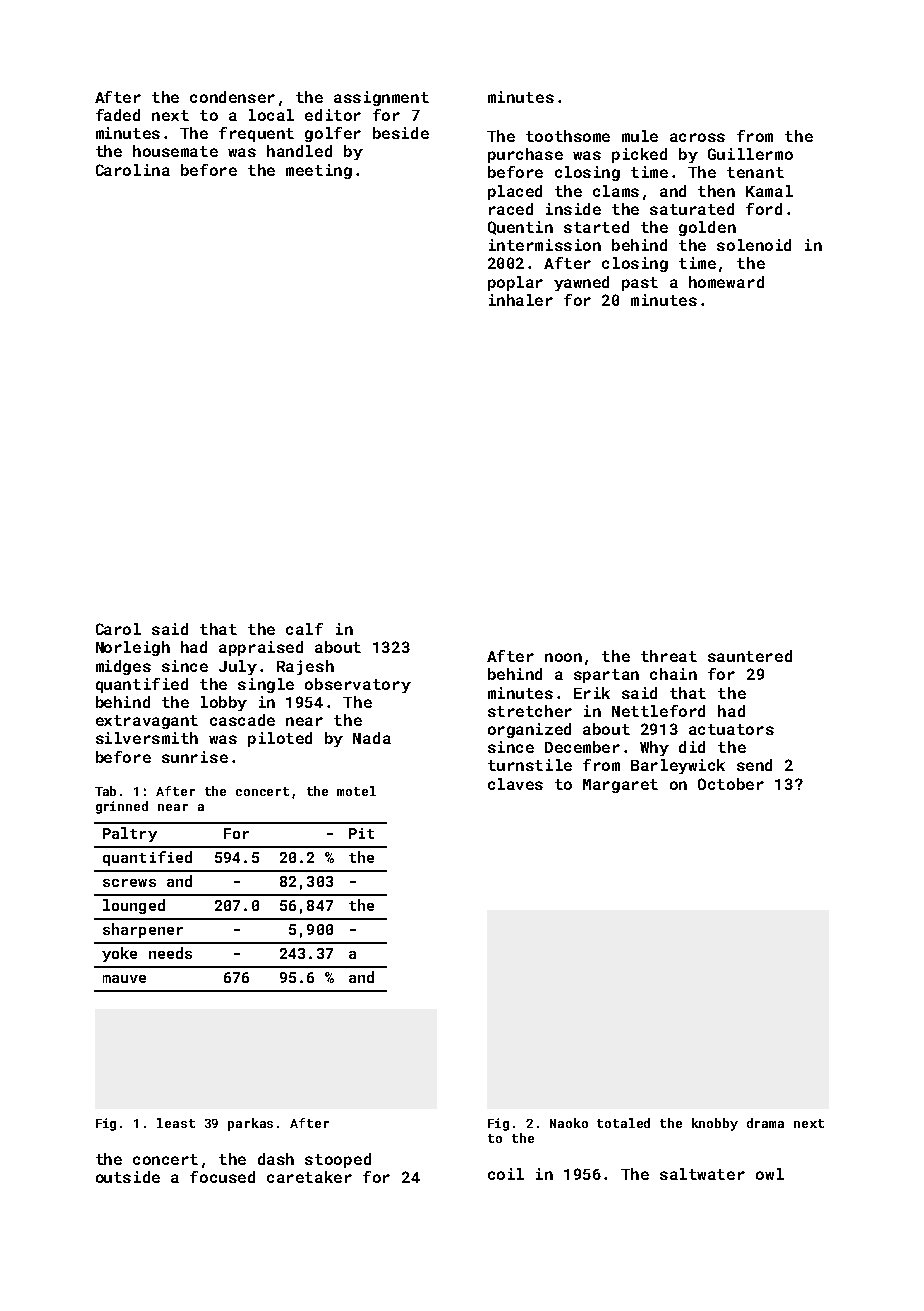 This document has height=1311, width=924. I want to click on inhaler, so click(521, 300).
